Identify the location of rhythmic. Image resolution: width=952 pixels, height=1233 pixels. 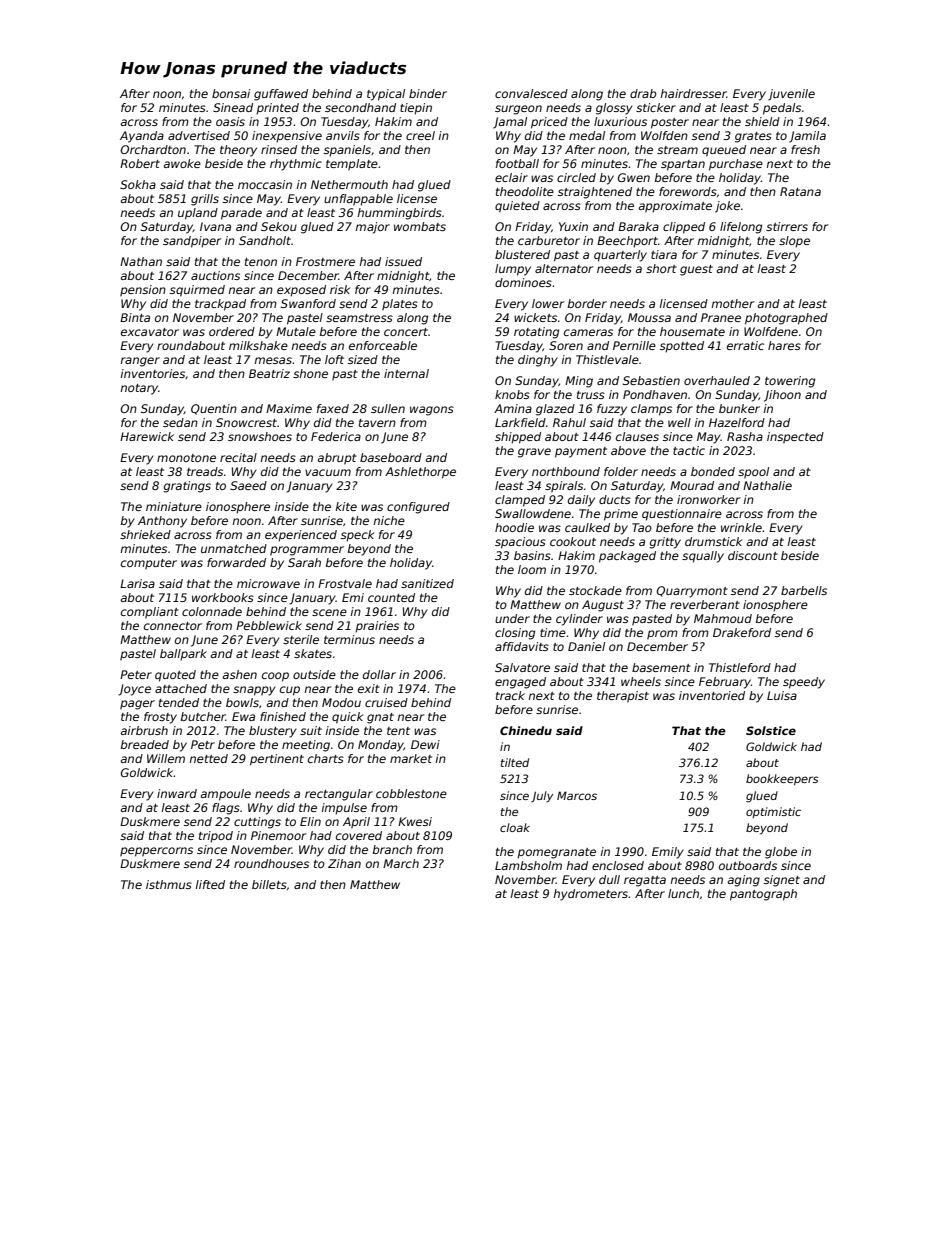
(296, 165).
